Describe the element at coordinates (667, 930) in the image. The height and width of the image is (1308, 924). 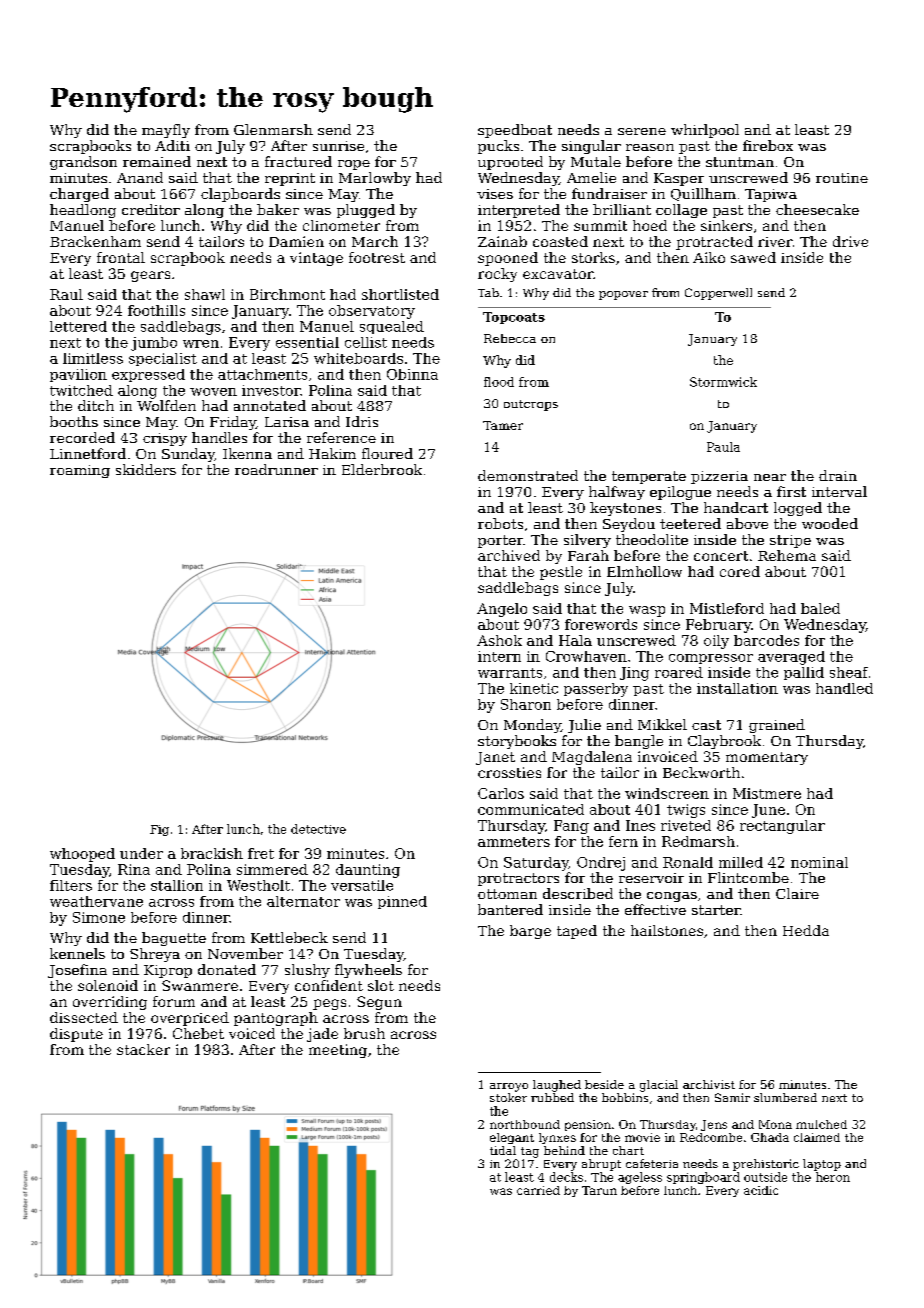
I see `hailstones` at that location.
